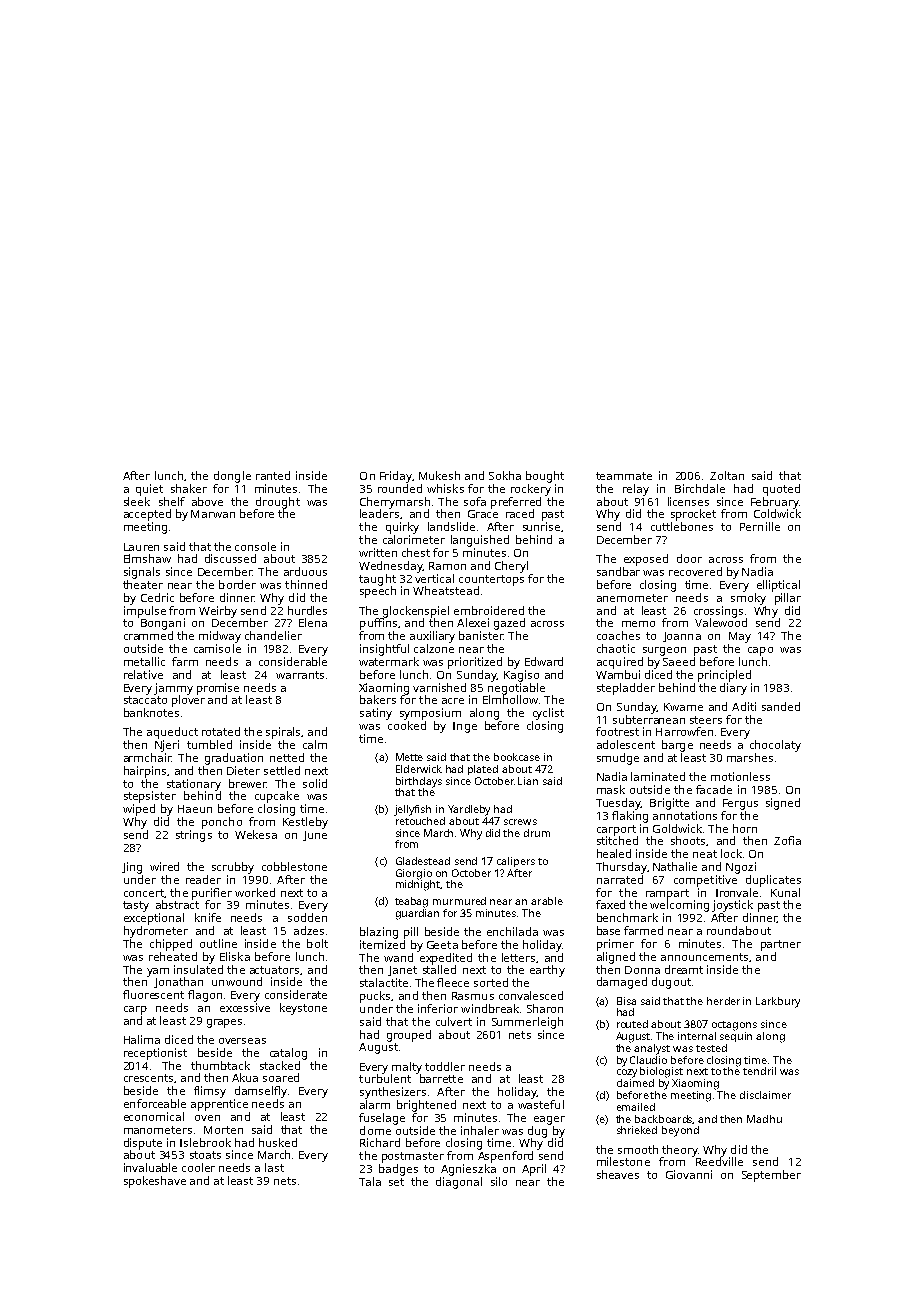 This screenshot has width=924, height=1308. What do you see at coordinates (771, 1176) in the screenshot?
I see `September` at bounding box center [771, 1176].
